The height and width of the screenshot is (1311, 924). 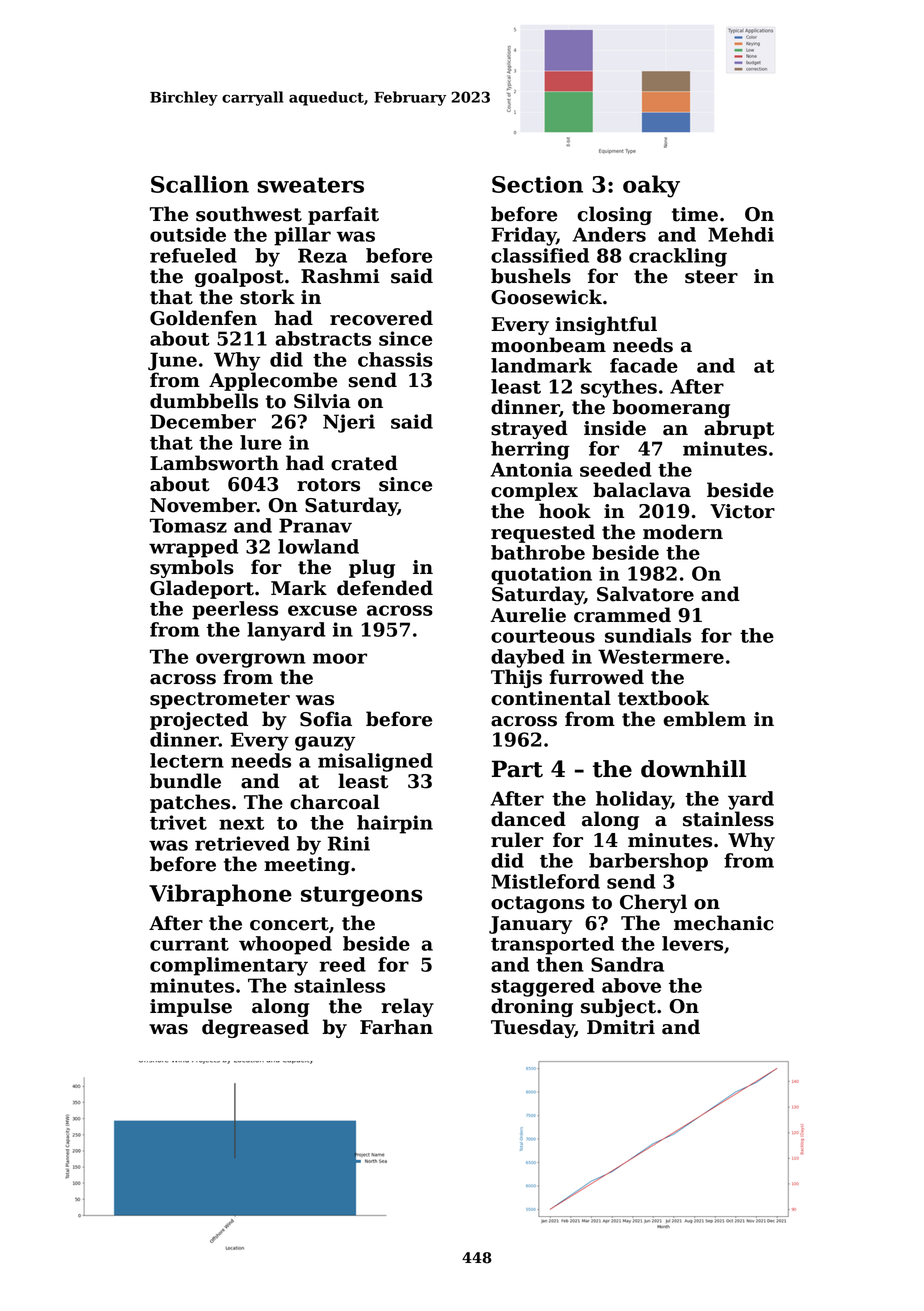 I want to click on oaky, so click(x=651, y=186).
